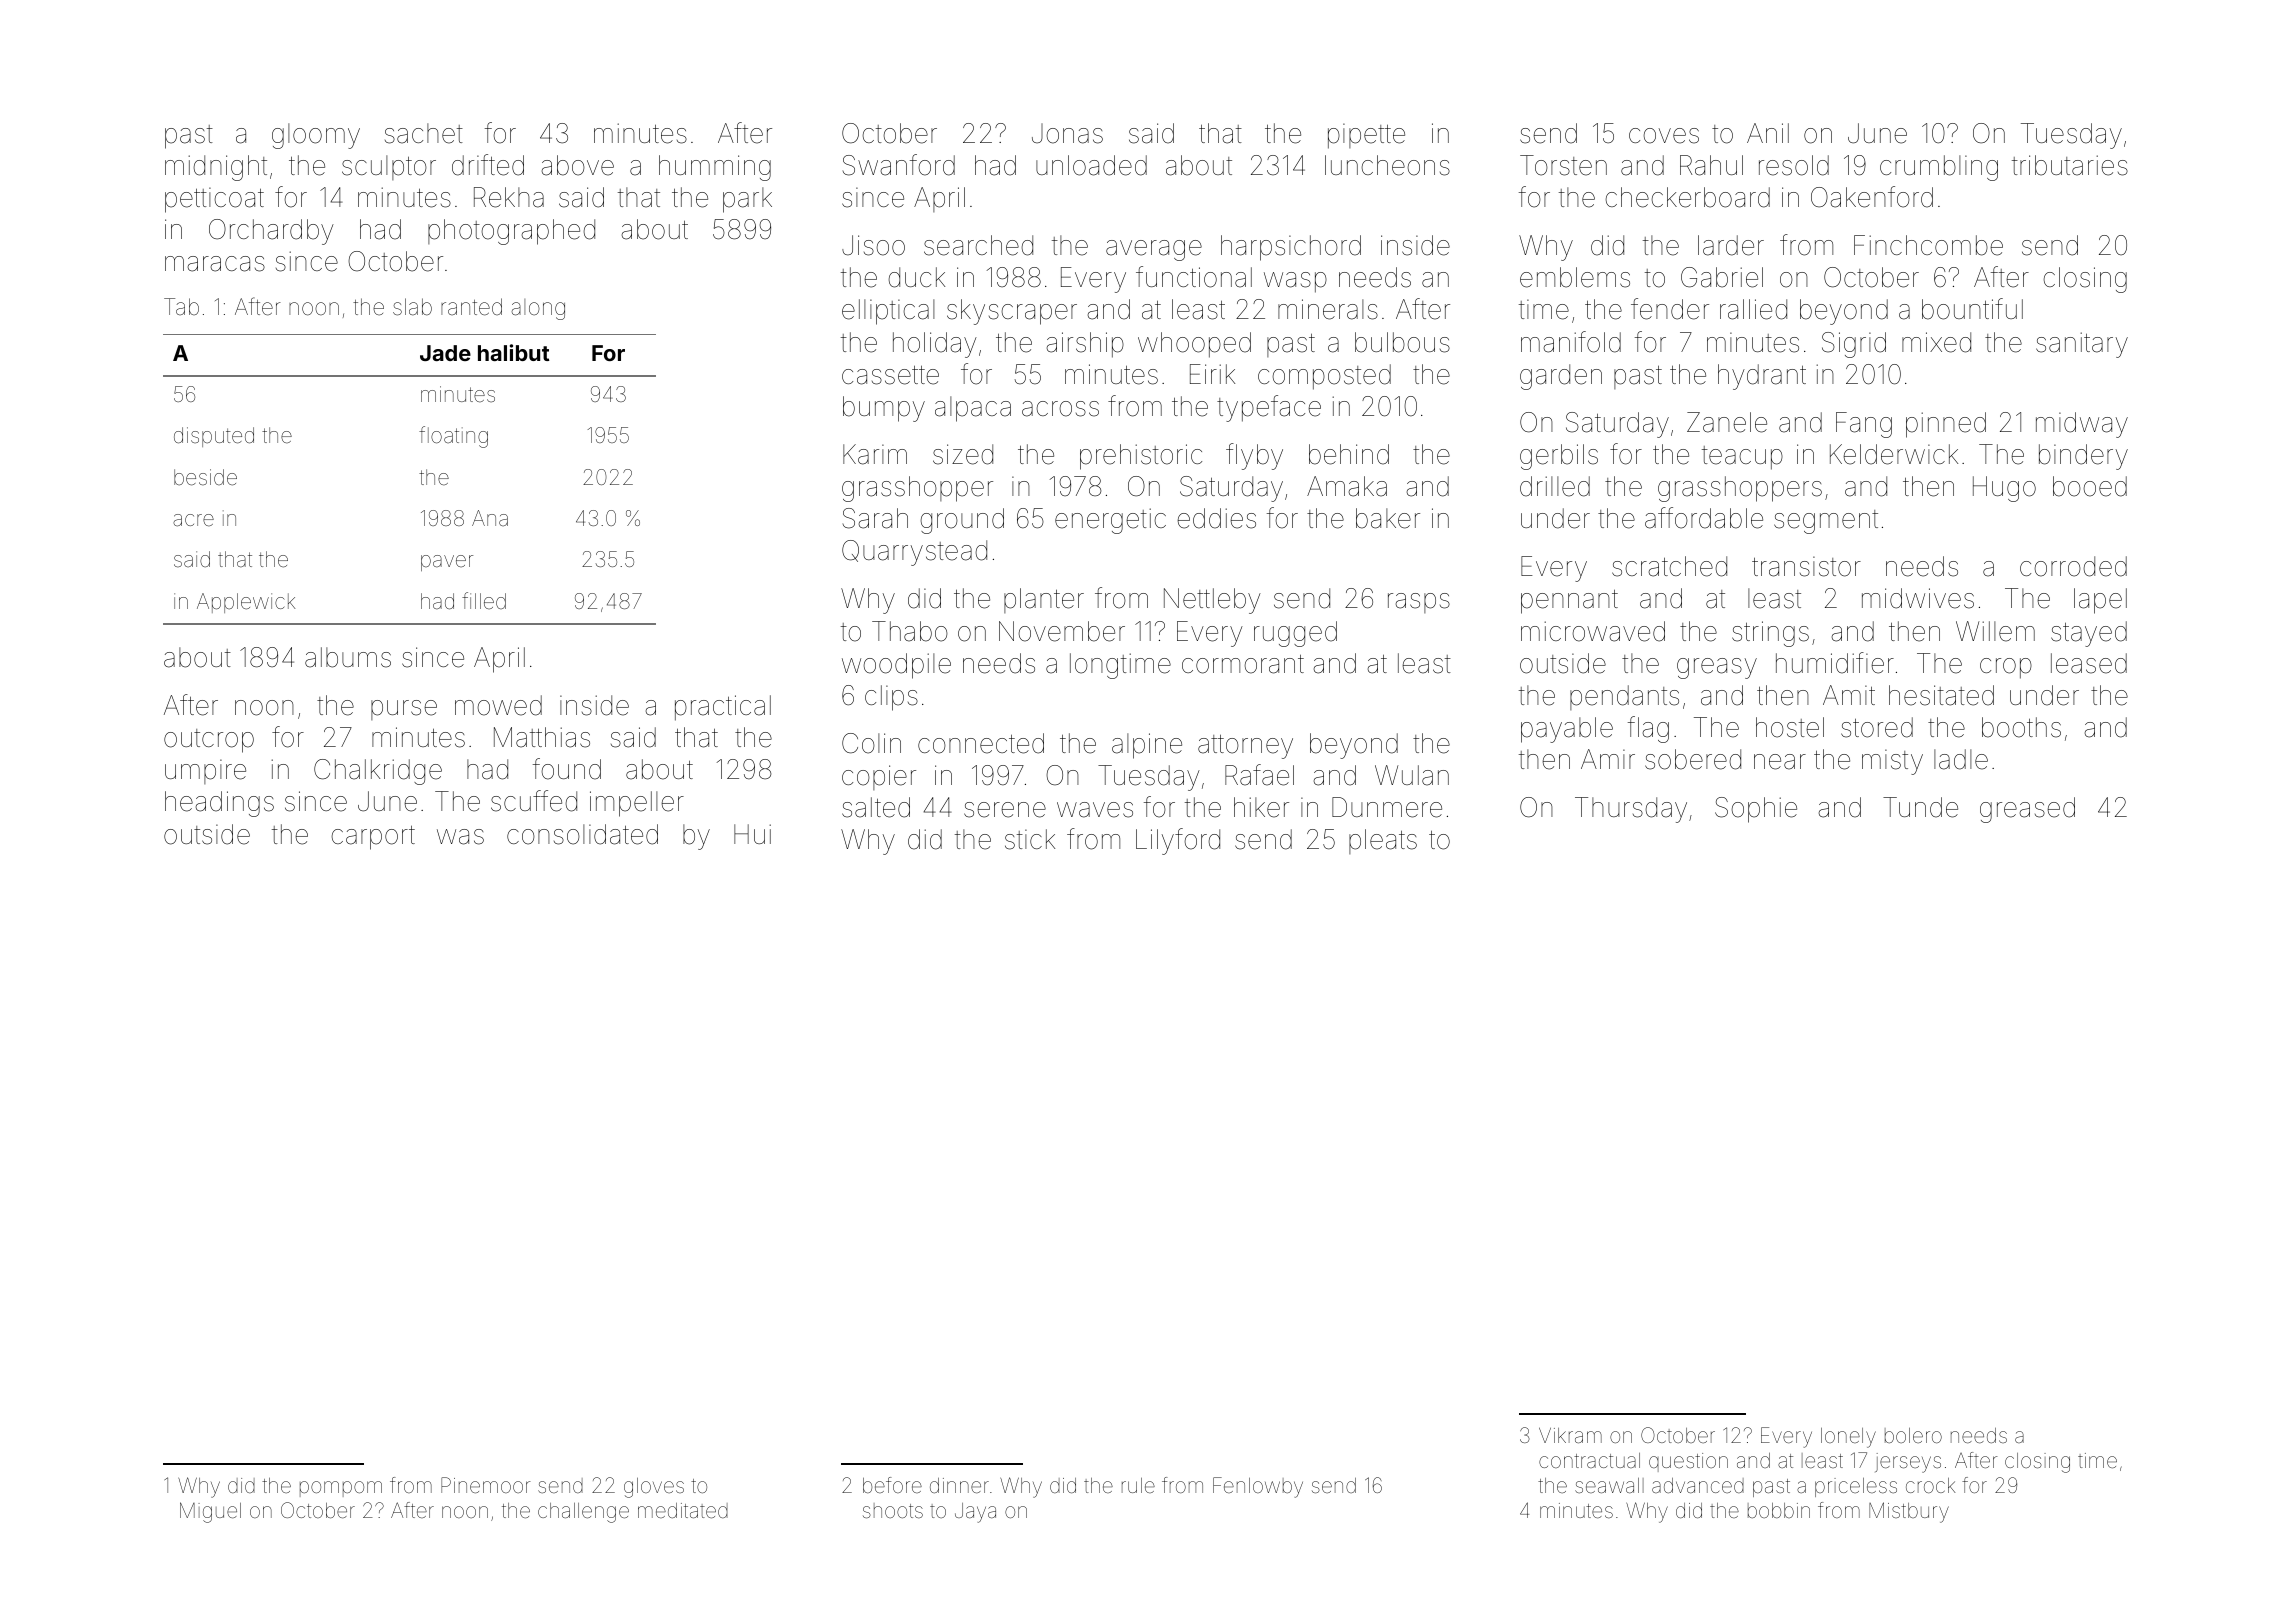 This image has height=1620, width=2292. I want to click on Miguel, so click(210, 1512).
